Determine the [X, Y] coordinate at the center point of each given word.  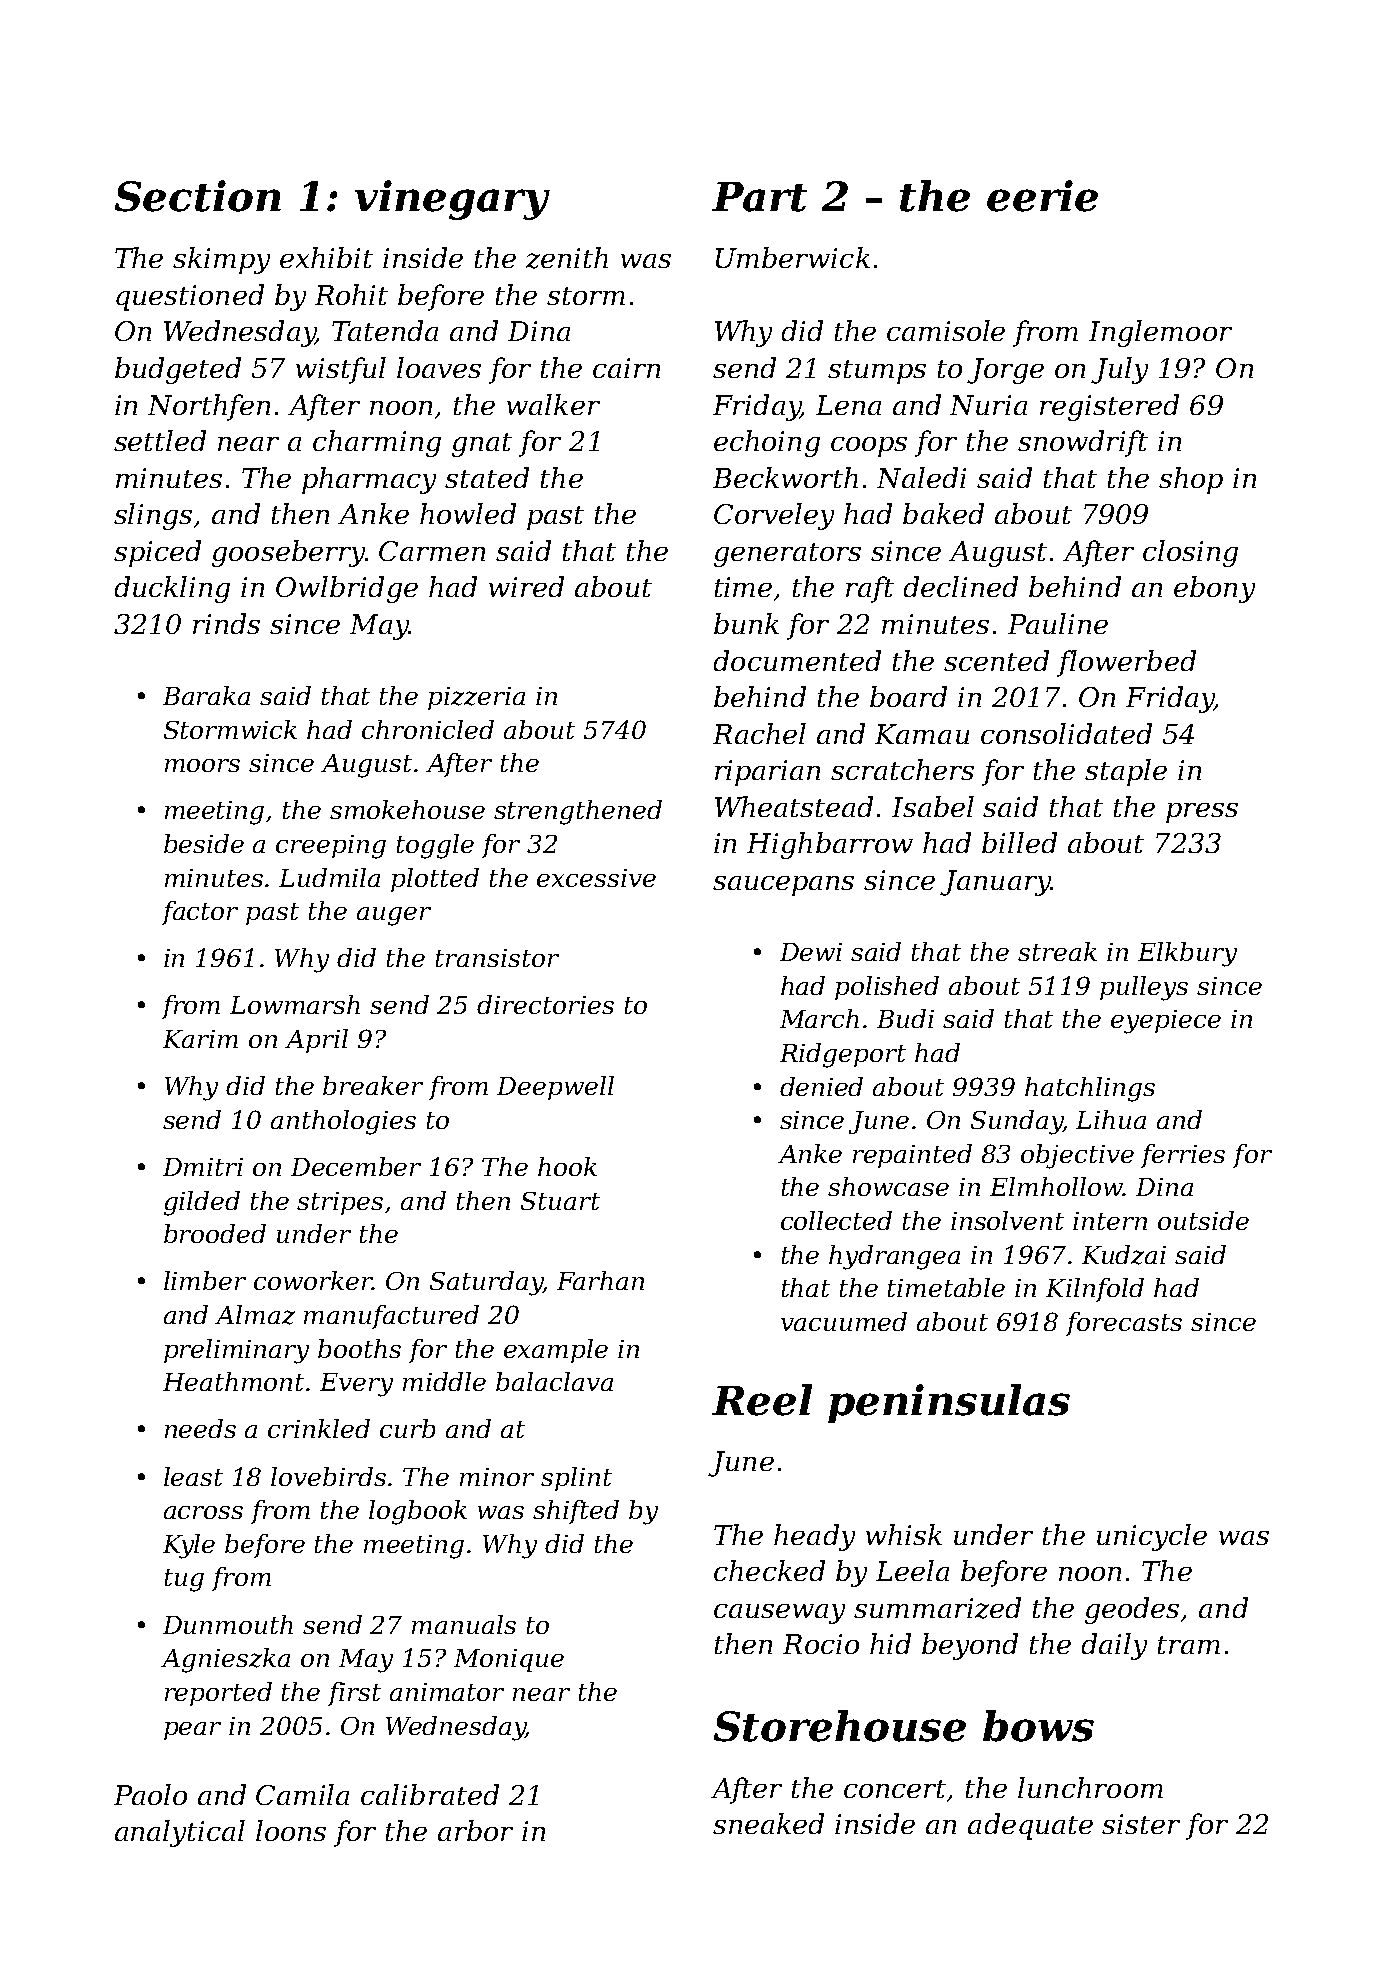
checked [769, 1570]
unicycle [1152, 1537]
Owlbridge [347, 589]
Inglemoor [1160, 333]
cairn [626, 368]
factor [200, 913]
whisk [904, 1534]
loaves [439, 367]
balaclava [554, 1381]
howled [468, 513]
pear [192, 1731]
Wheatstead [794, 806]
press [1202, 813]
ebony [1214, 589]
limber [205, 1280]
